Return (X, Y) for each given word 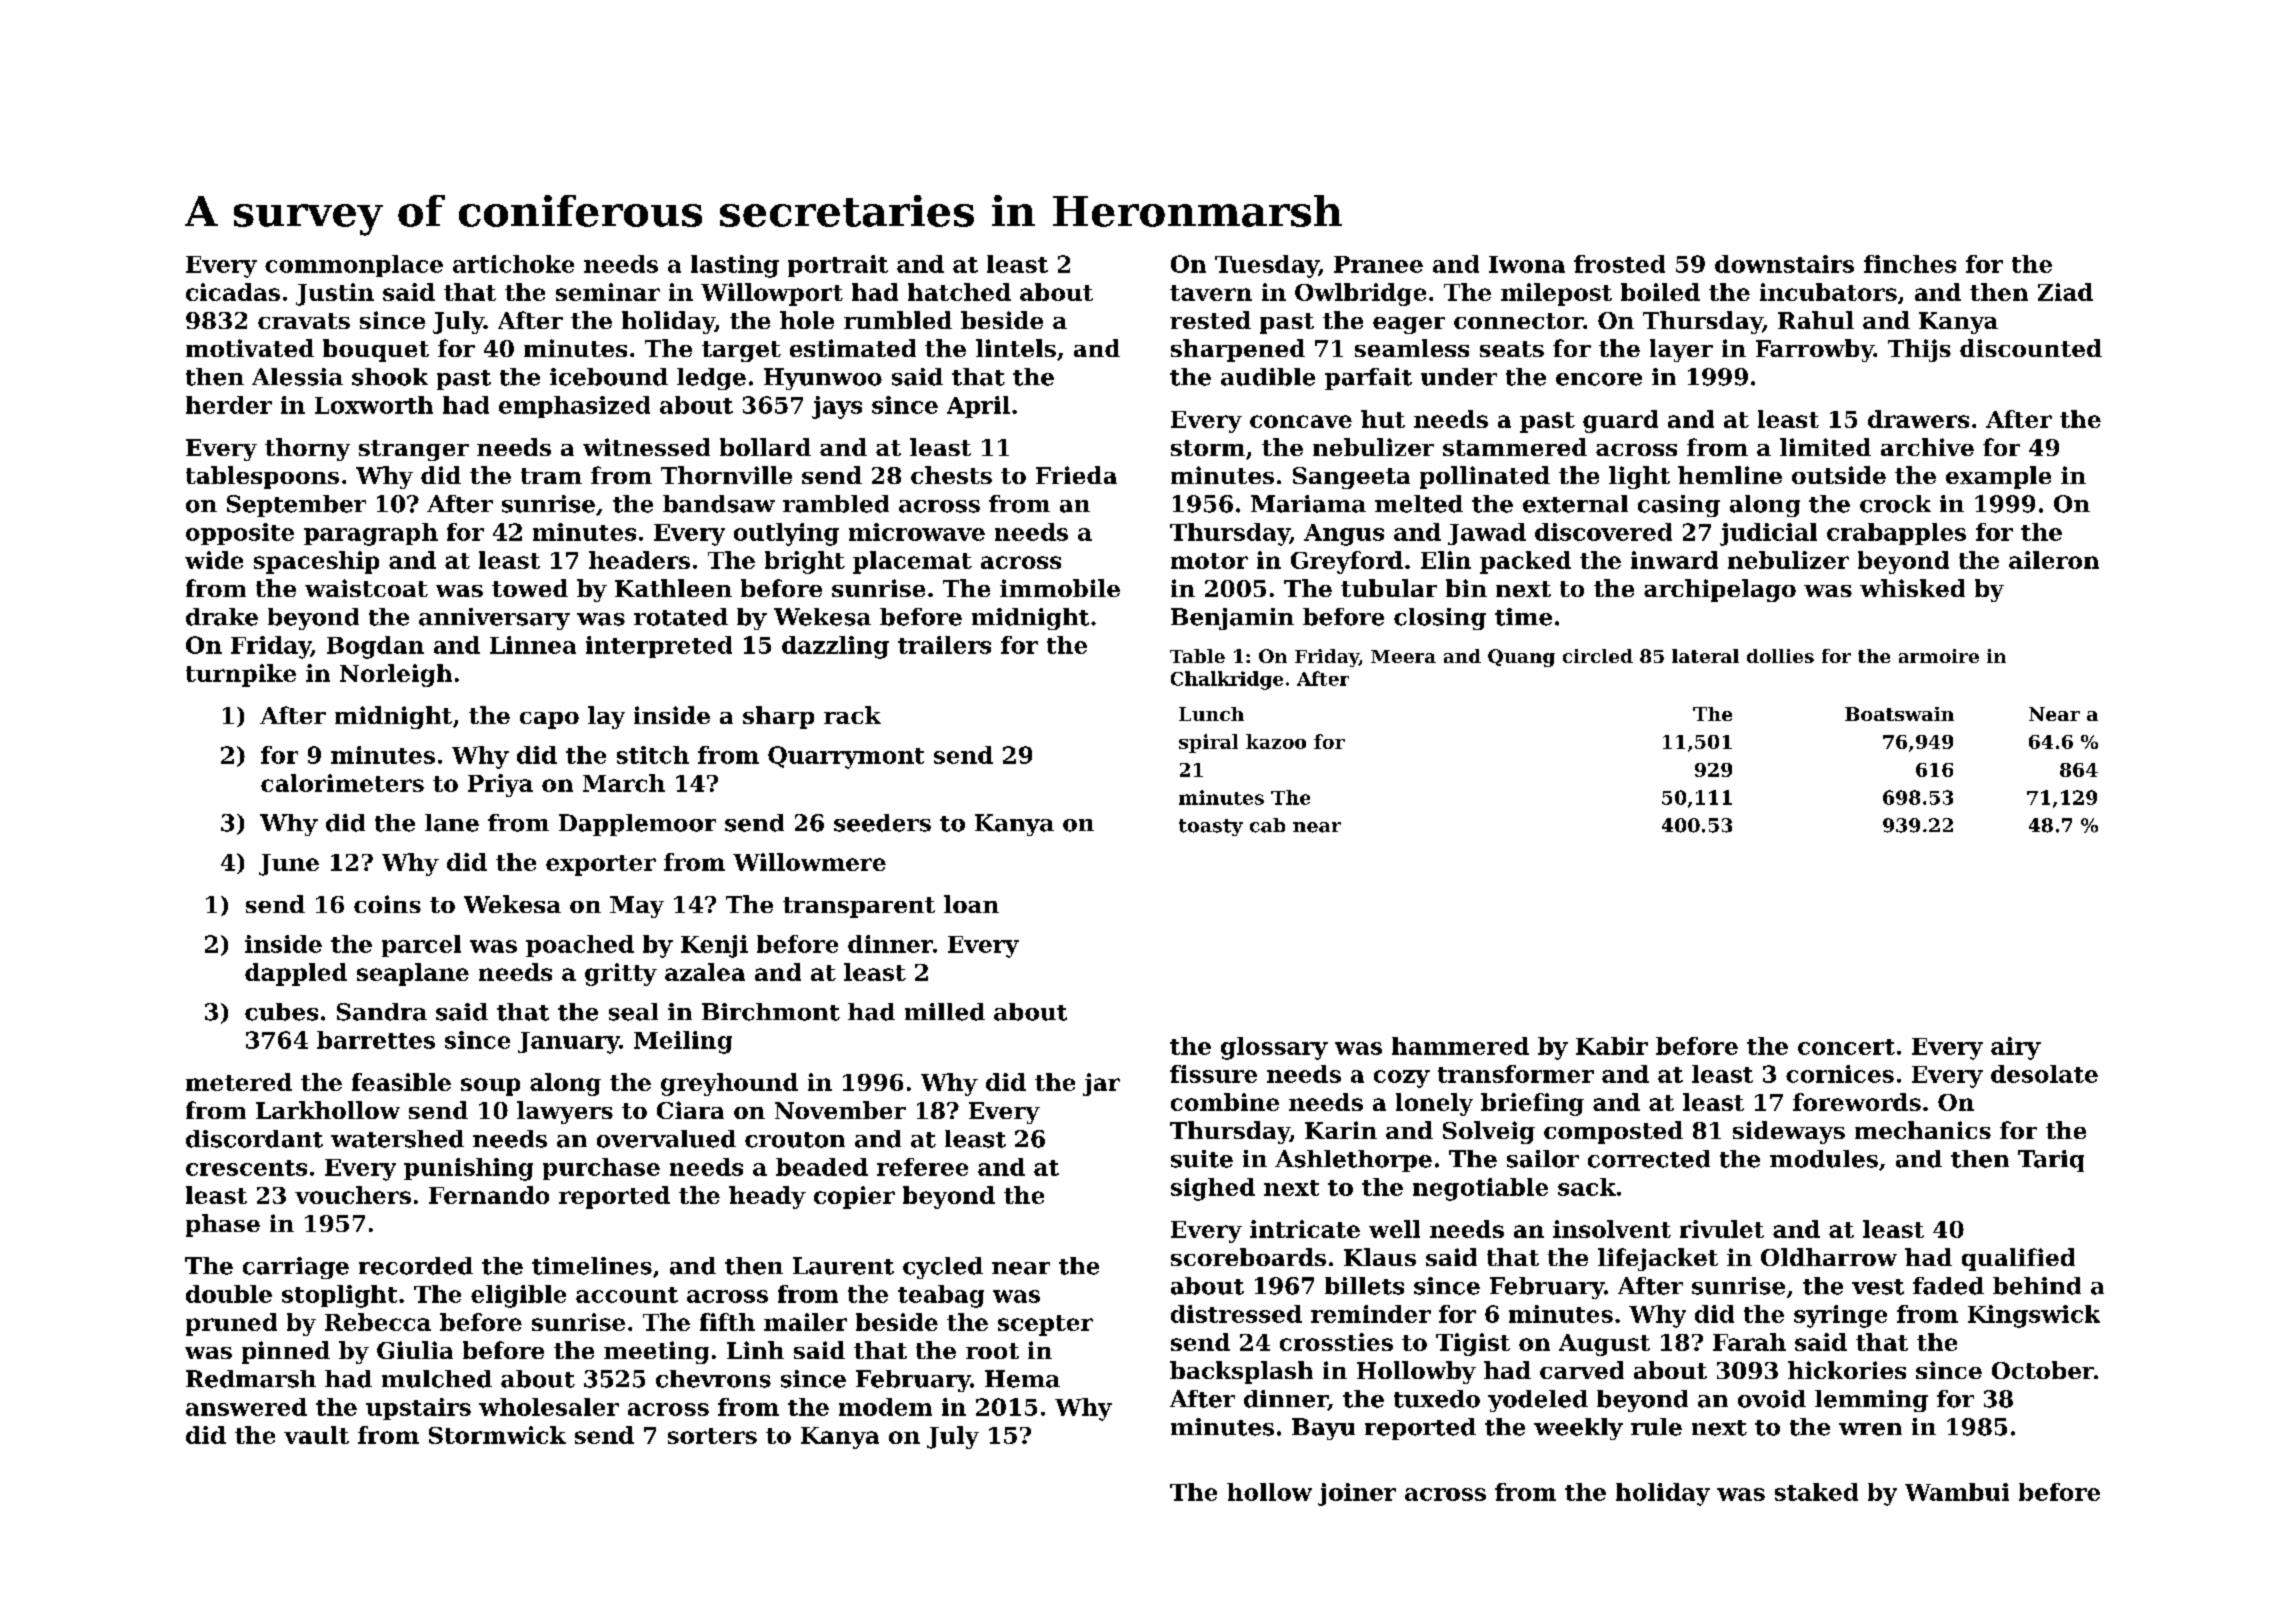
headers (639, 560)
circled (1598, 656)
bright (805, 562)
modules (1824, 1159)
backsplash (1241, 1372)
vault (316, 1435)
